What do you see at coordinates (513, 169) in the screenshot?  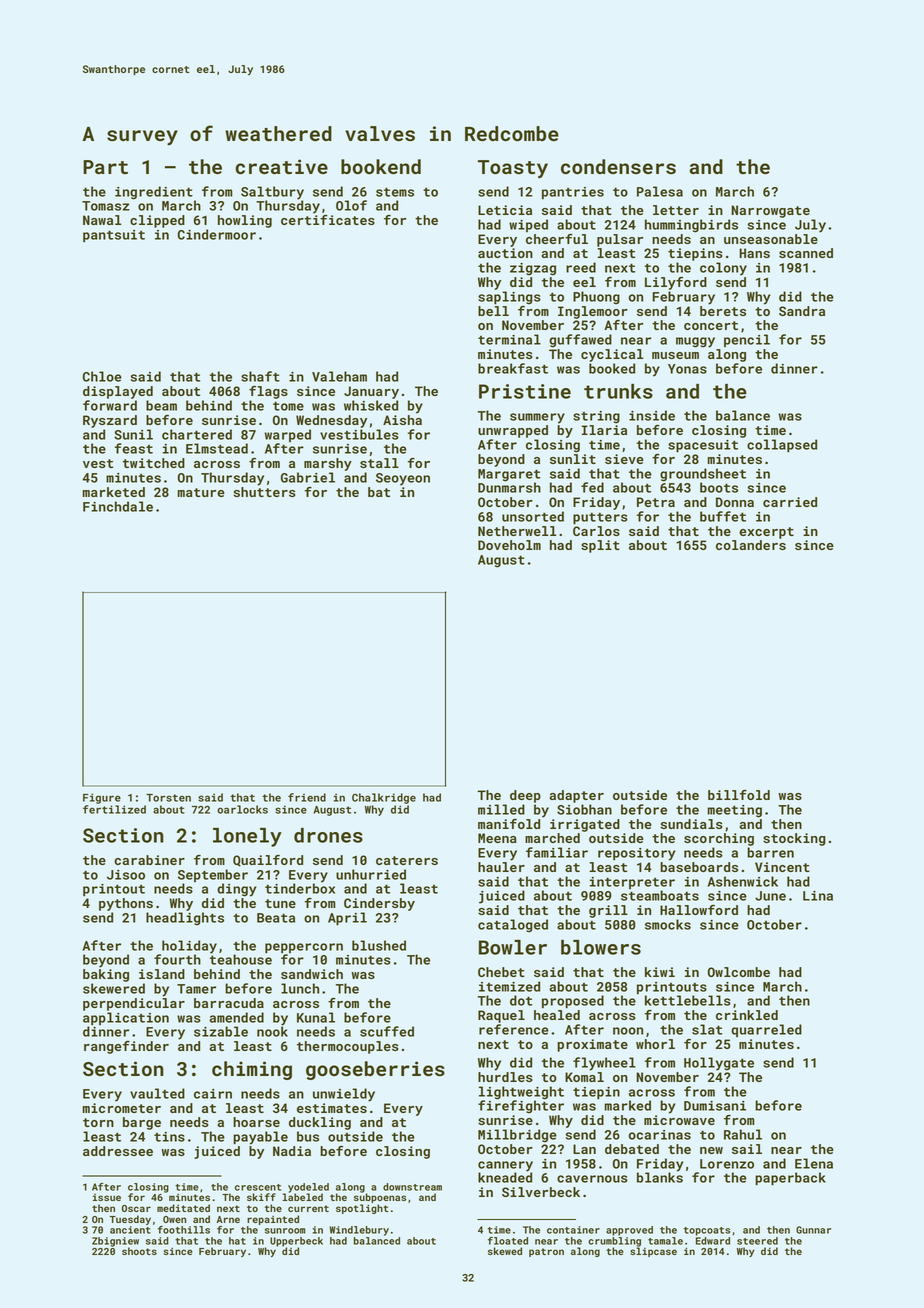 I see `Toasty` at bounding box center [513, 169].
